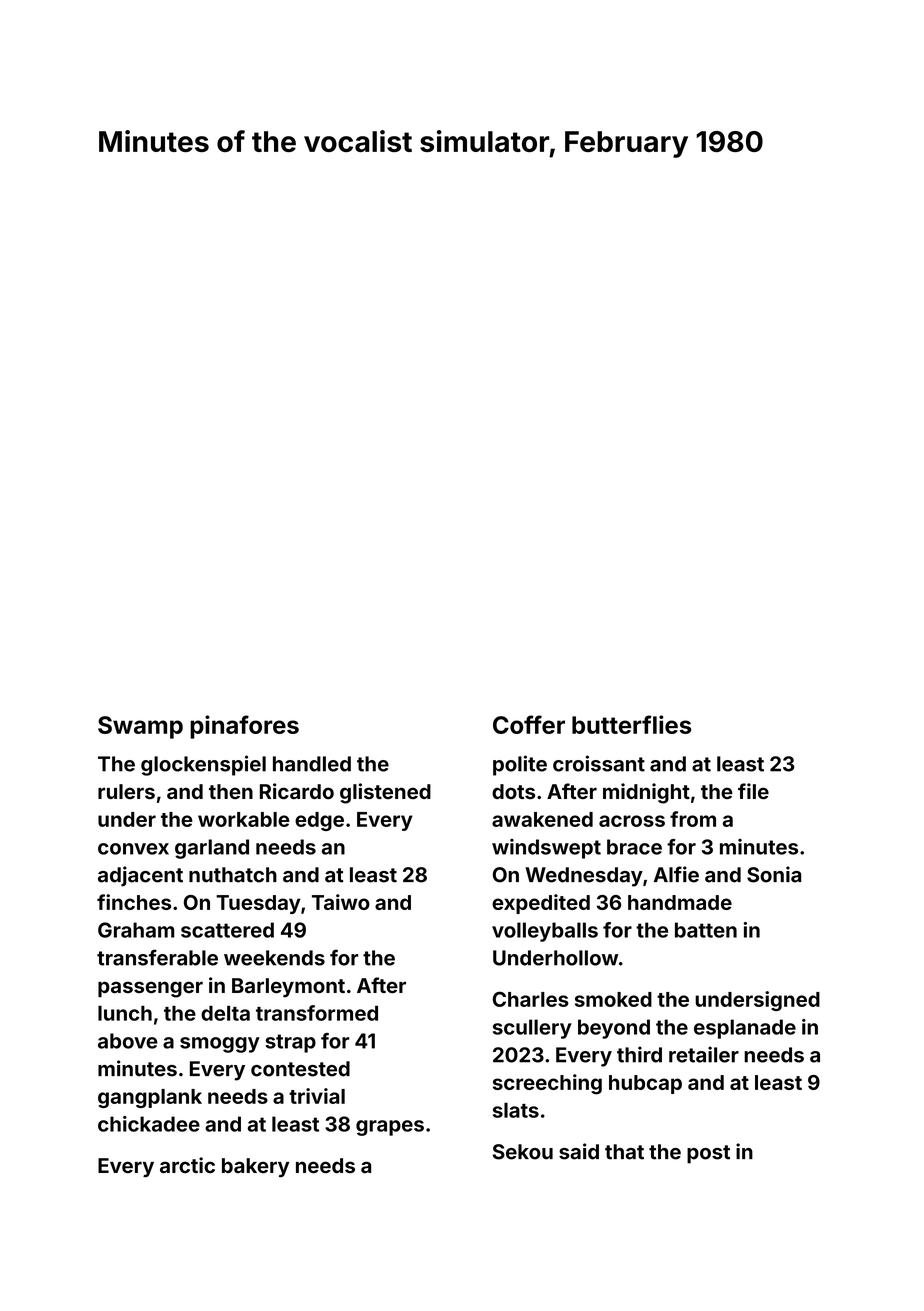 The image size is (924, 1311). I want to click on handmade, so click(680, 902).
